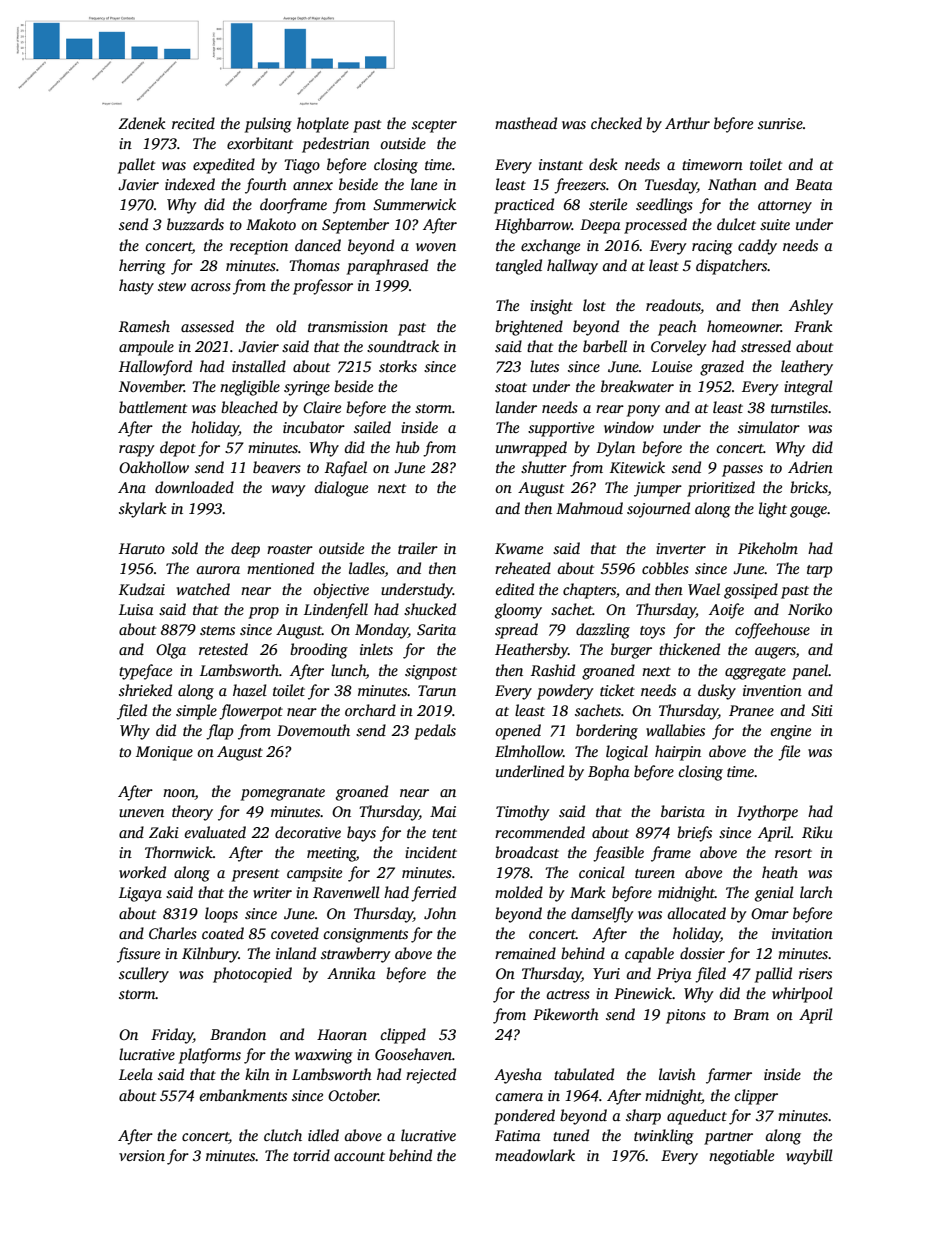 The width and height of the screenshot is (952, 1233). What do you see at coordinates (313, 186) in the screenshot?
I see `annex` at bounding box center [313, 186].
